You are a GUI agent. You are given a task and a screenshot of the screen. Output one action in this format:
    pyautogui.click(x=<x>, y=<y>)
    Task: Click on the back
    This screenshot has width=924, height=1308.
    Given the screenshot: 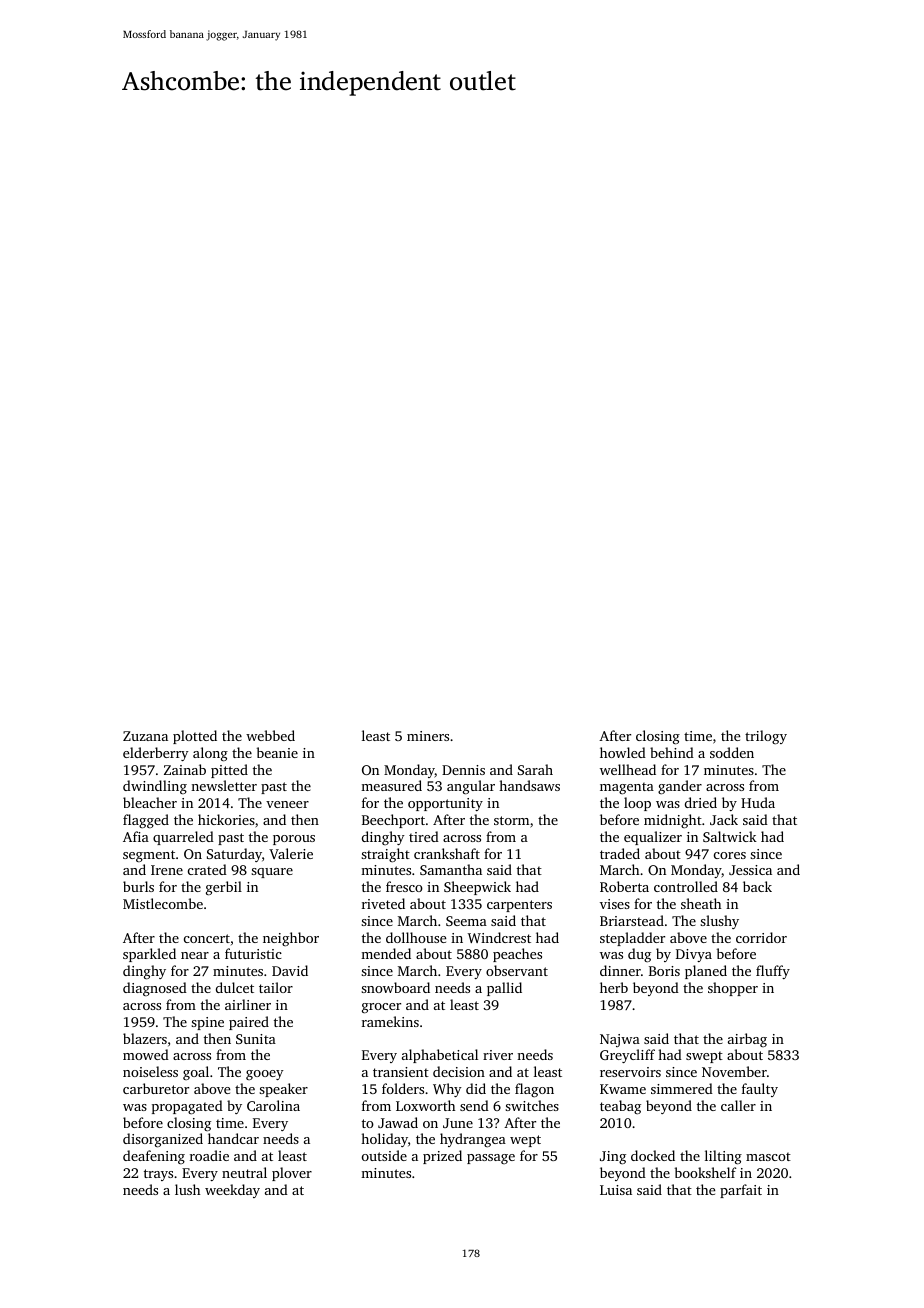 What is the action you would take?
    pyautogui.click(x=757, y=886)
